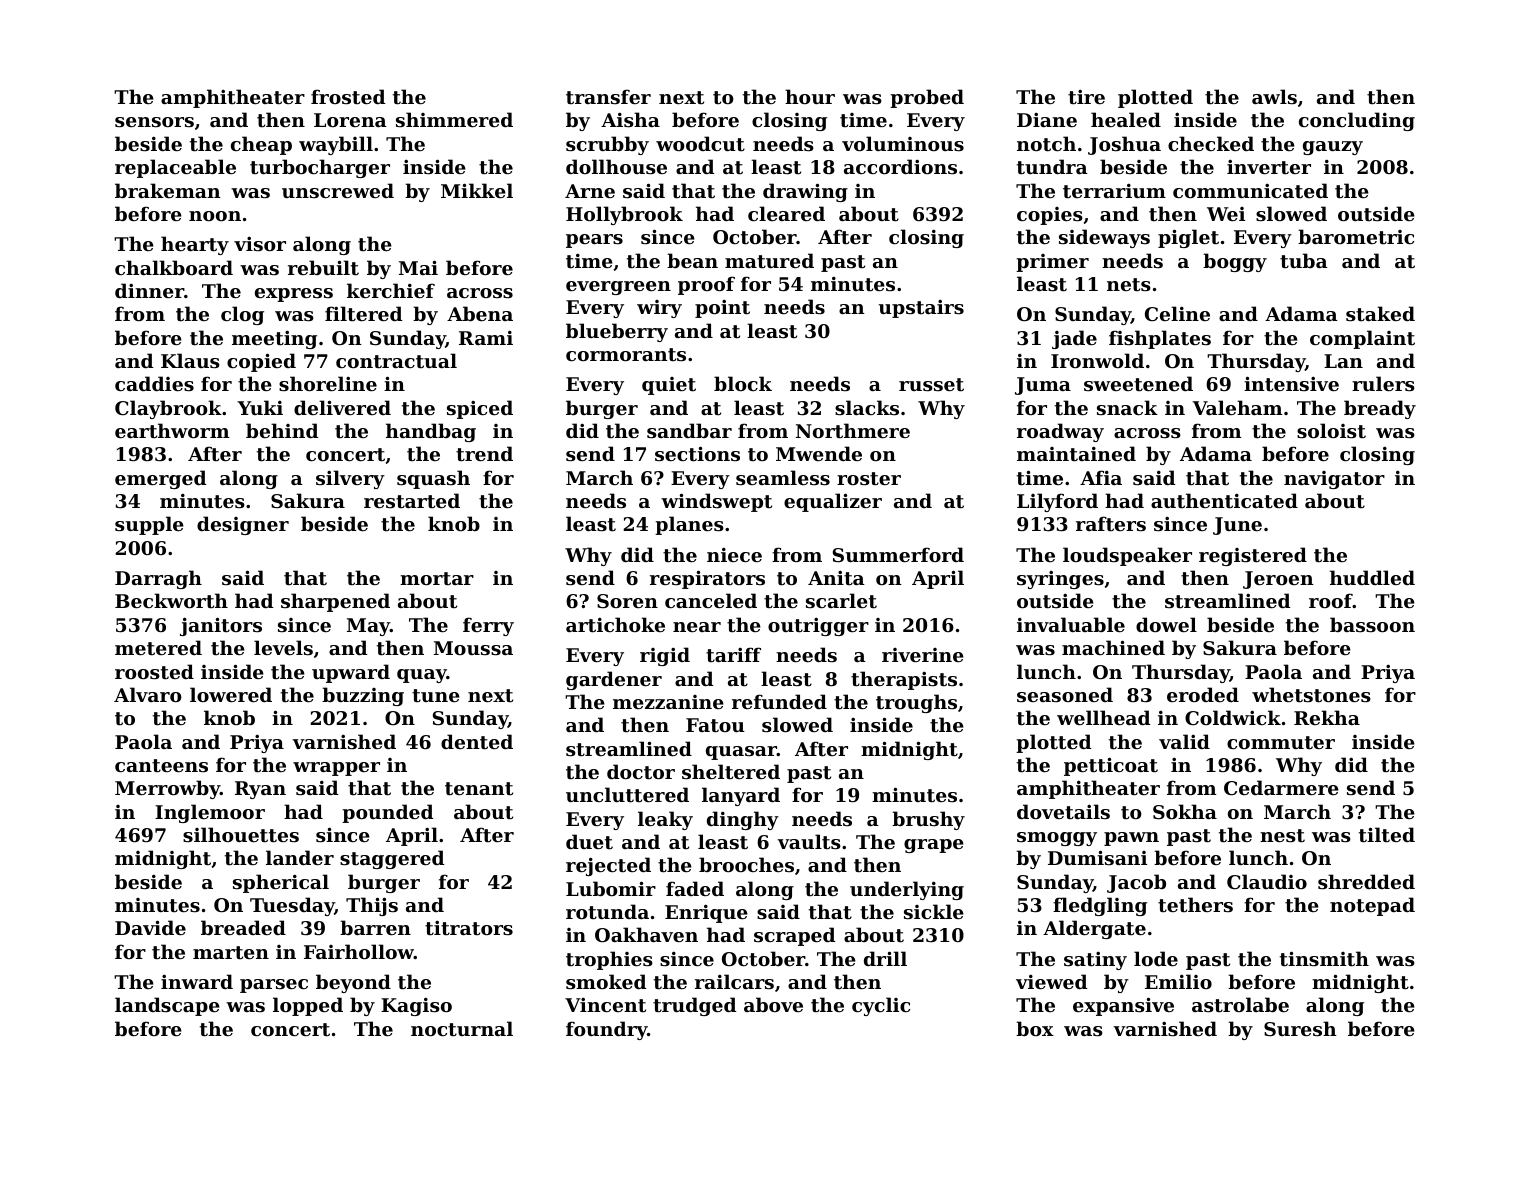  What do you see at coordinates (479, 789) in the screenshot?
I see `tenant` at bounding box center [479, 789].
